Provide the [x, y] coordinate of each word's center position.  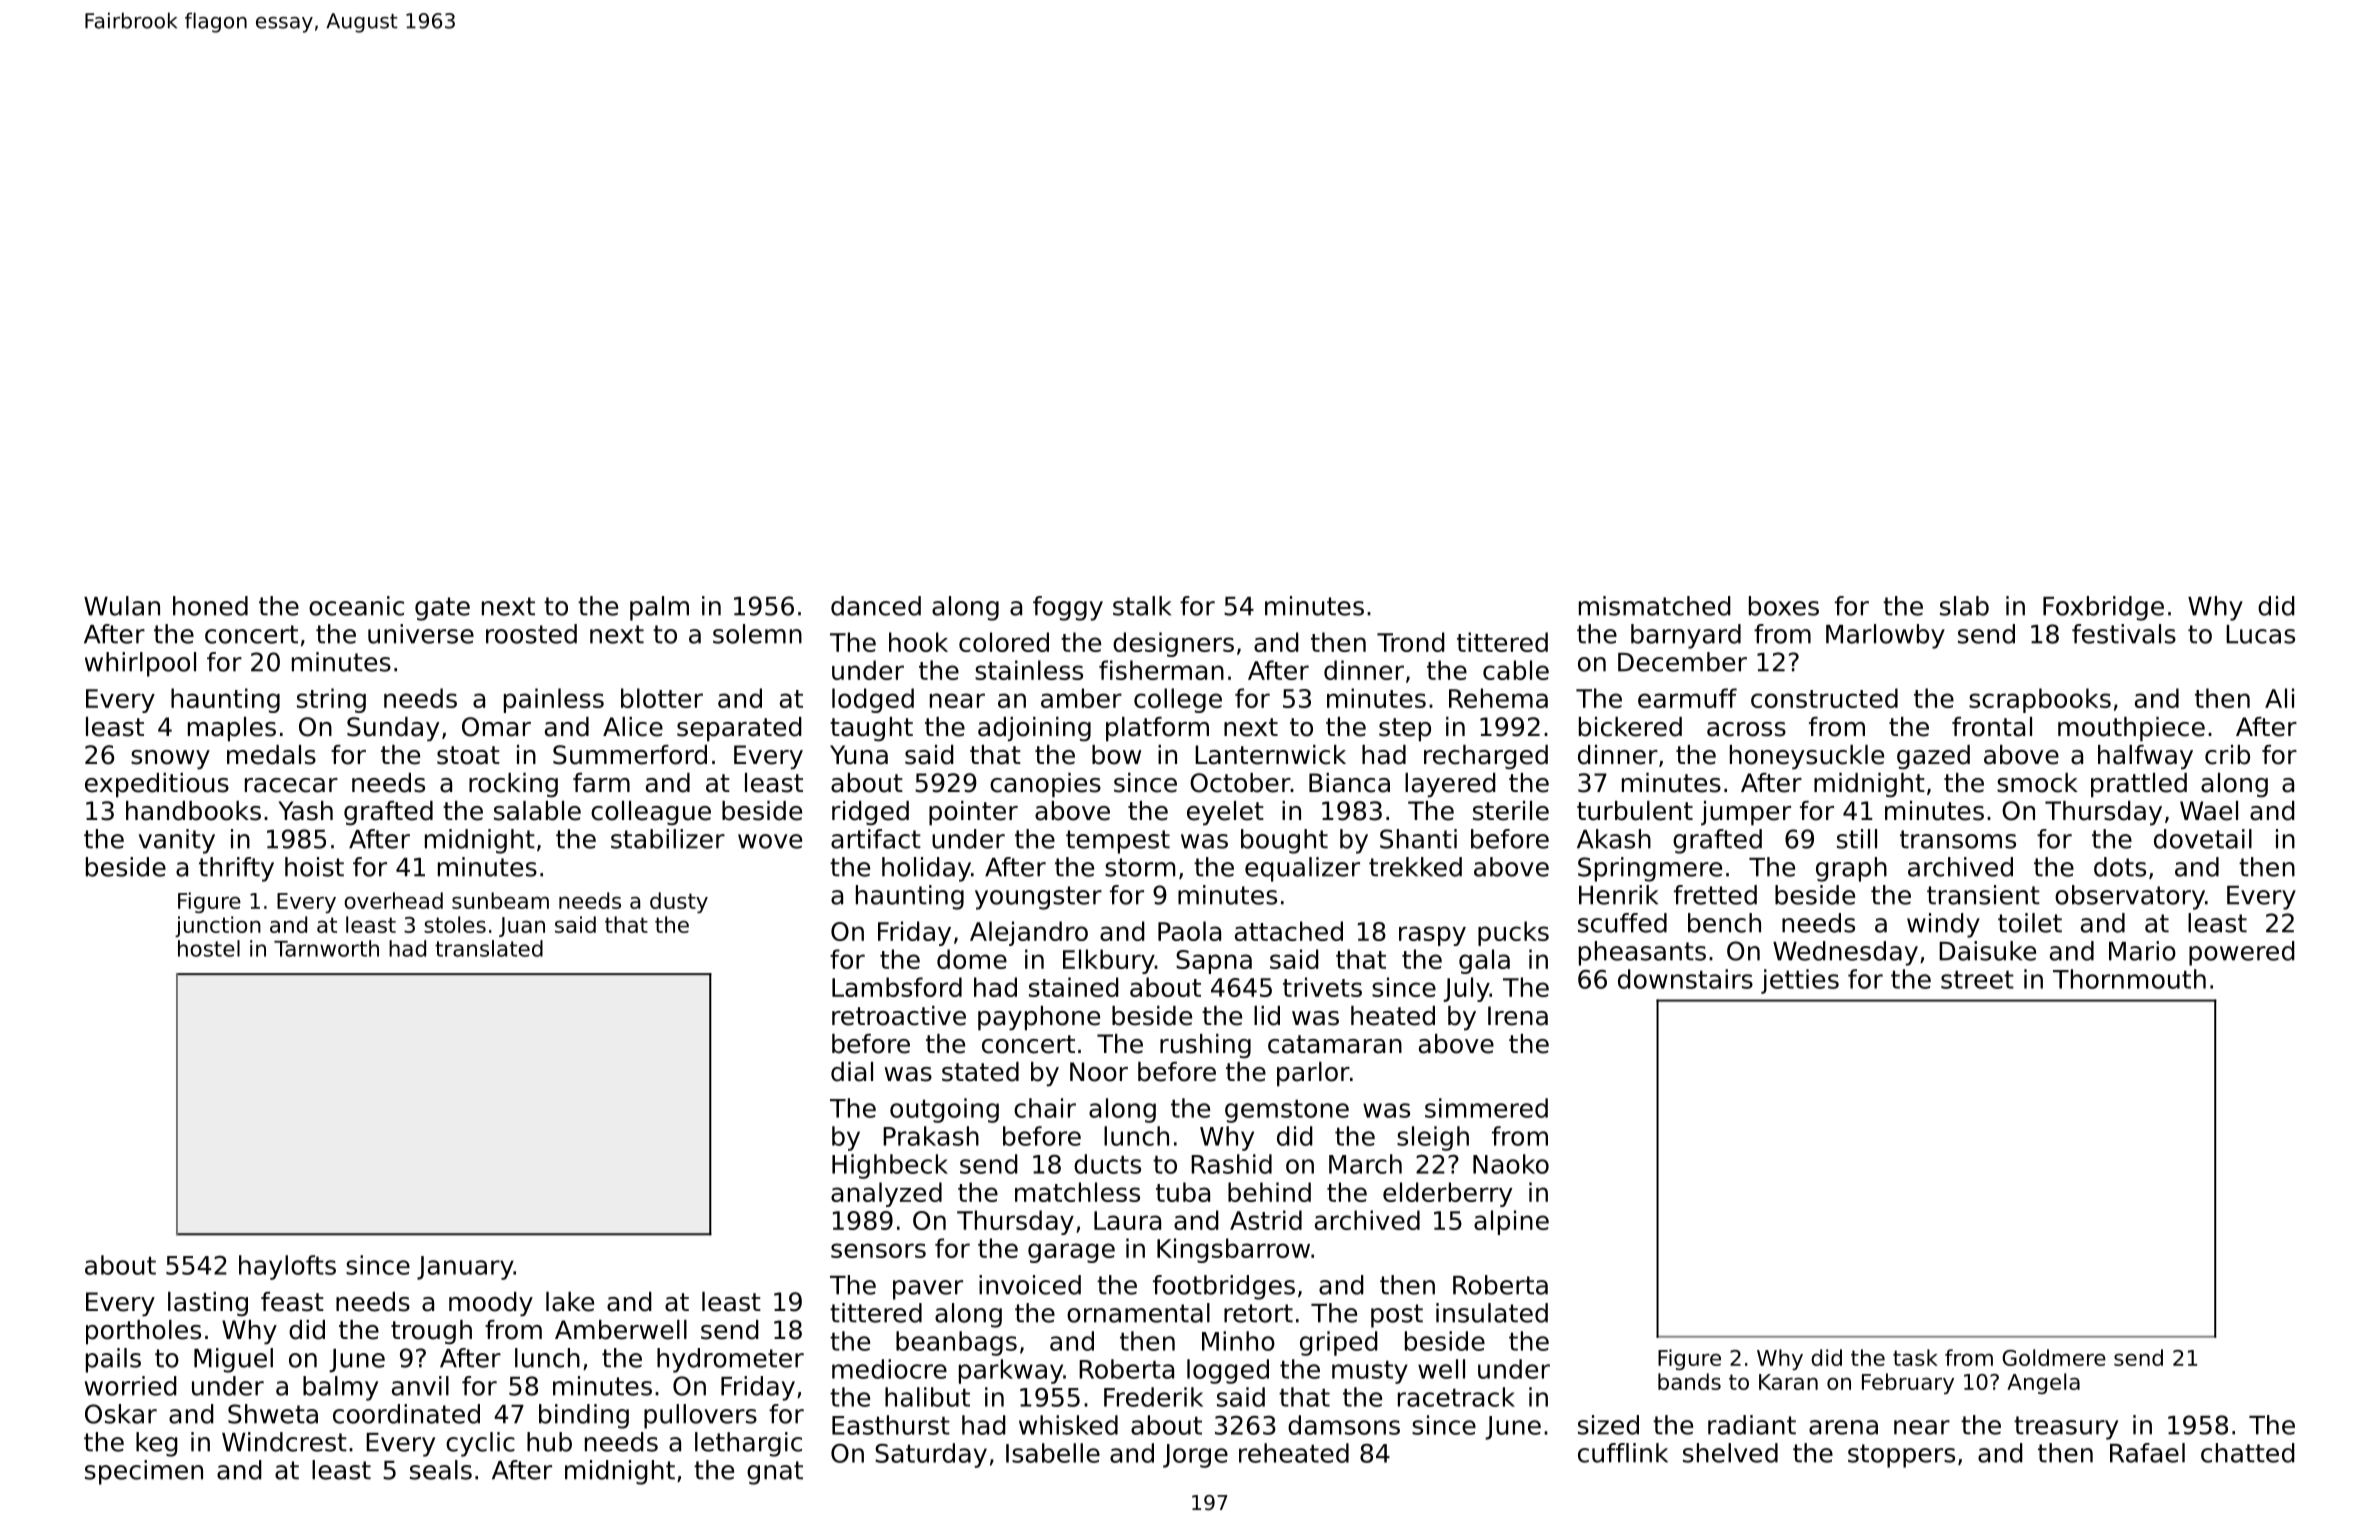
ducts [1107, 1164]
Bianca [1349, 783]
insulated [1492, 1313]
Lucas [2260, 634]
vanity [177, 841]
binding [584, 1416]
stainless [1029, 670]
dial [852, 1072]
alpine [1511, 1222]
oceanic [356, 606]
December [1682, 662]
